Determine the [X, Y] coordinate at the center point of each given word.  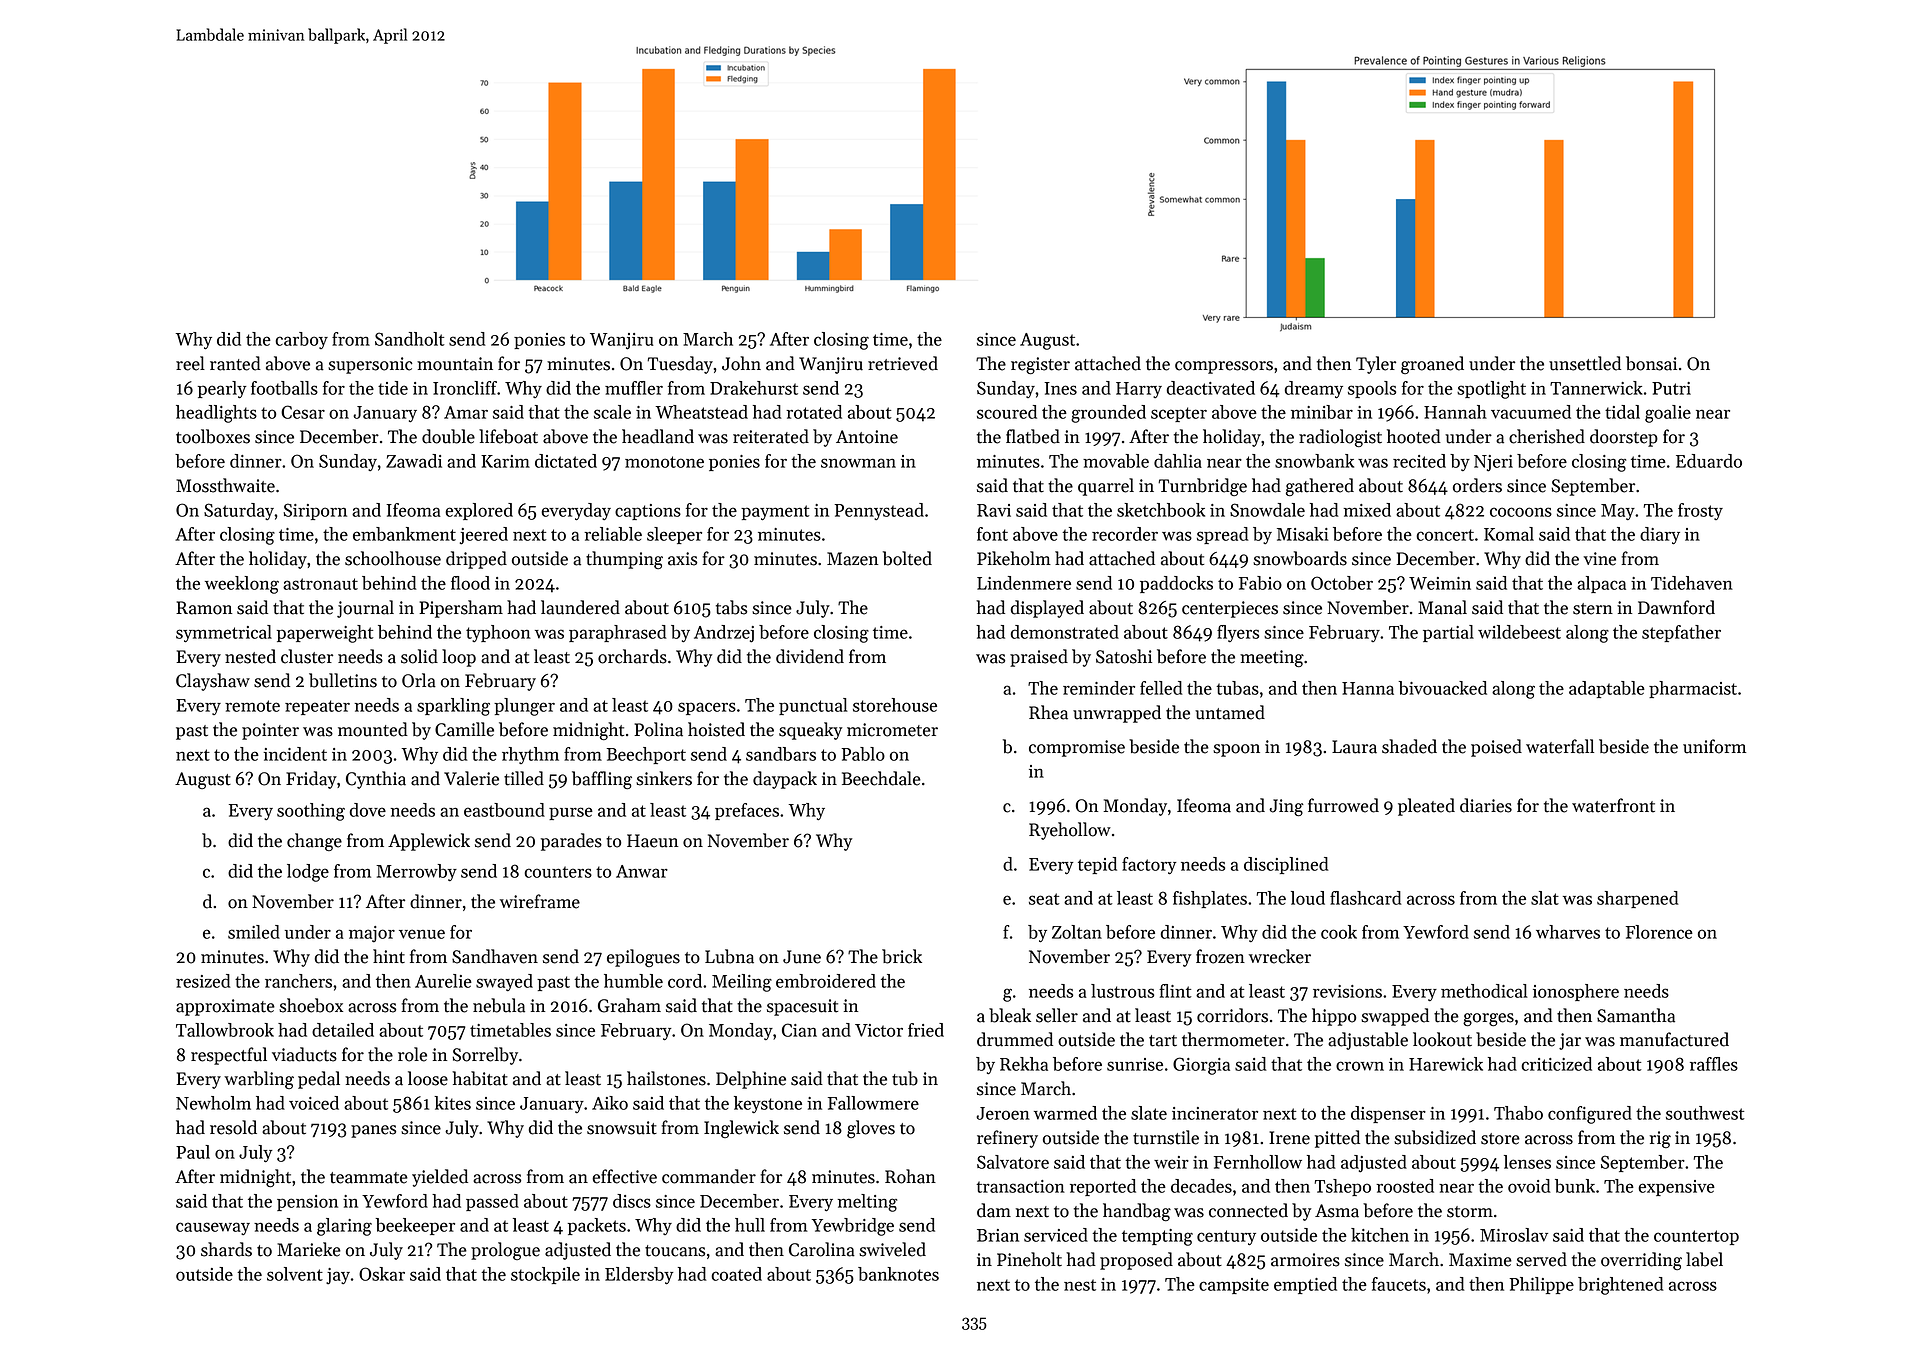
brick [902, 956]
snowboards [1300, 558]
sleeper [674, 535]
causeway [213, 1228]
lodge [308, 873]
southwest [1705, 1113]
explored [479, 511]
